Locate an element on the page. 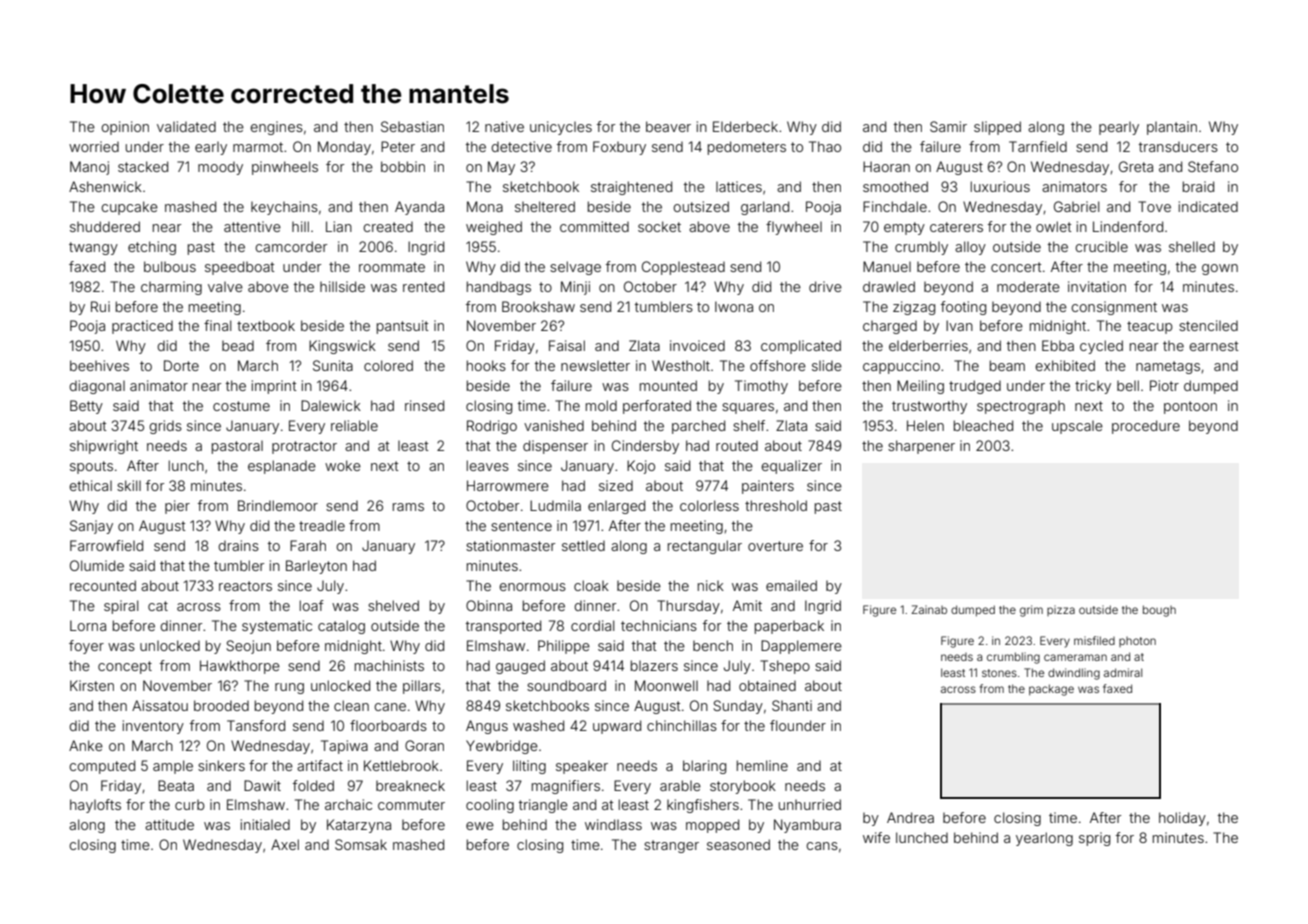 The height and width of the image is (924, 1308). grim is located at coordinates (1031, 611).
